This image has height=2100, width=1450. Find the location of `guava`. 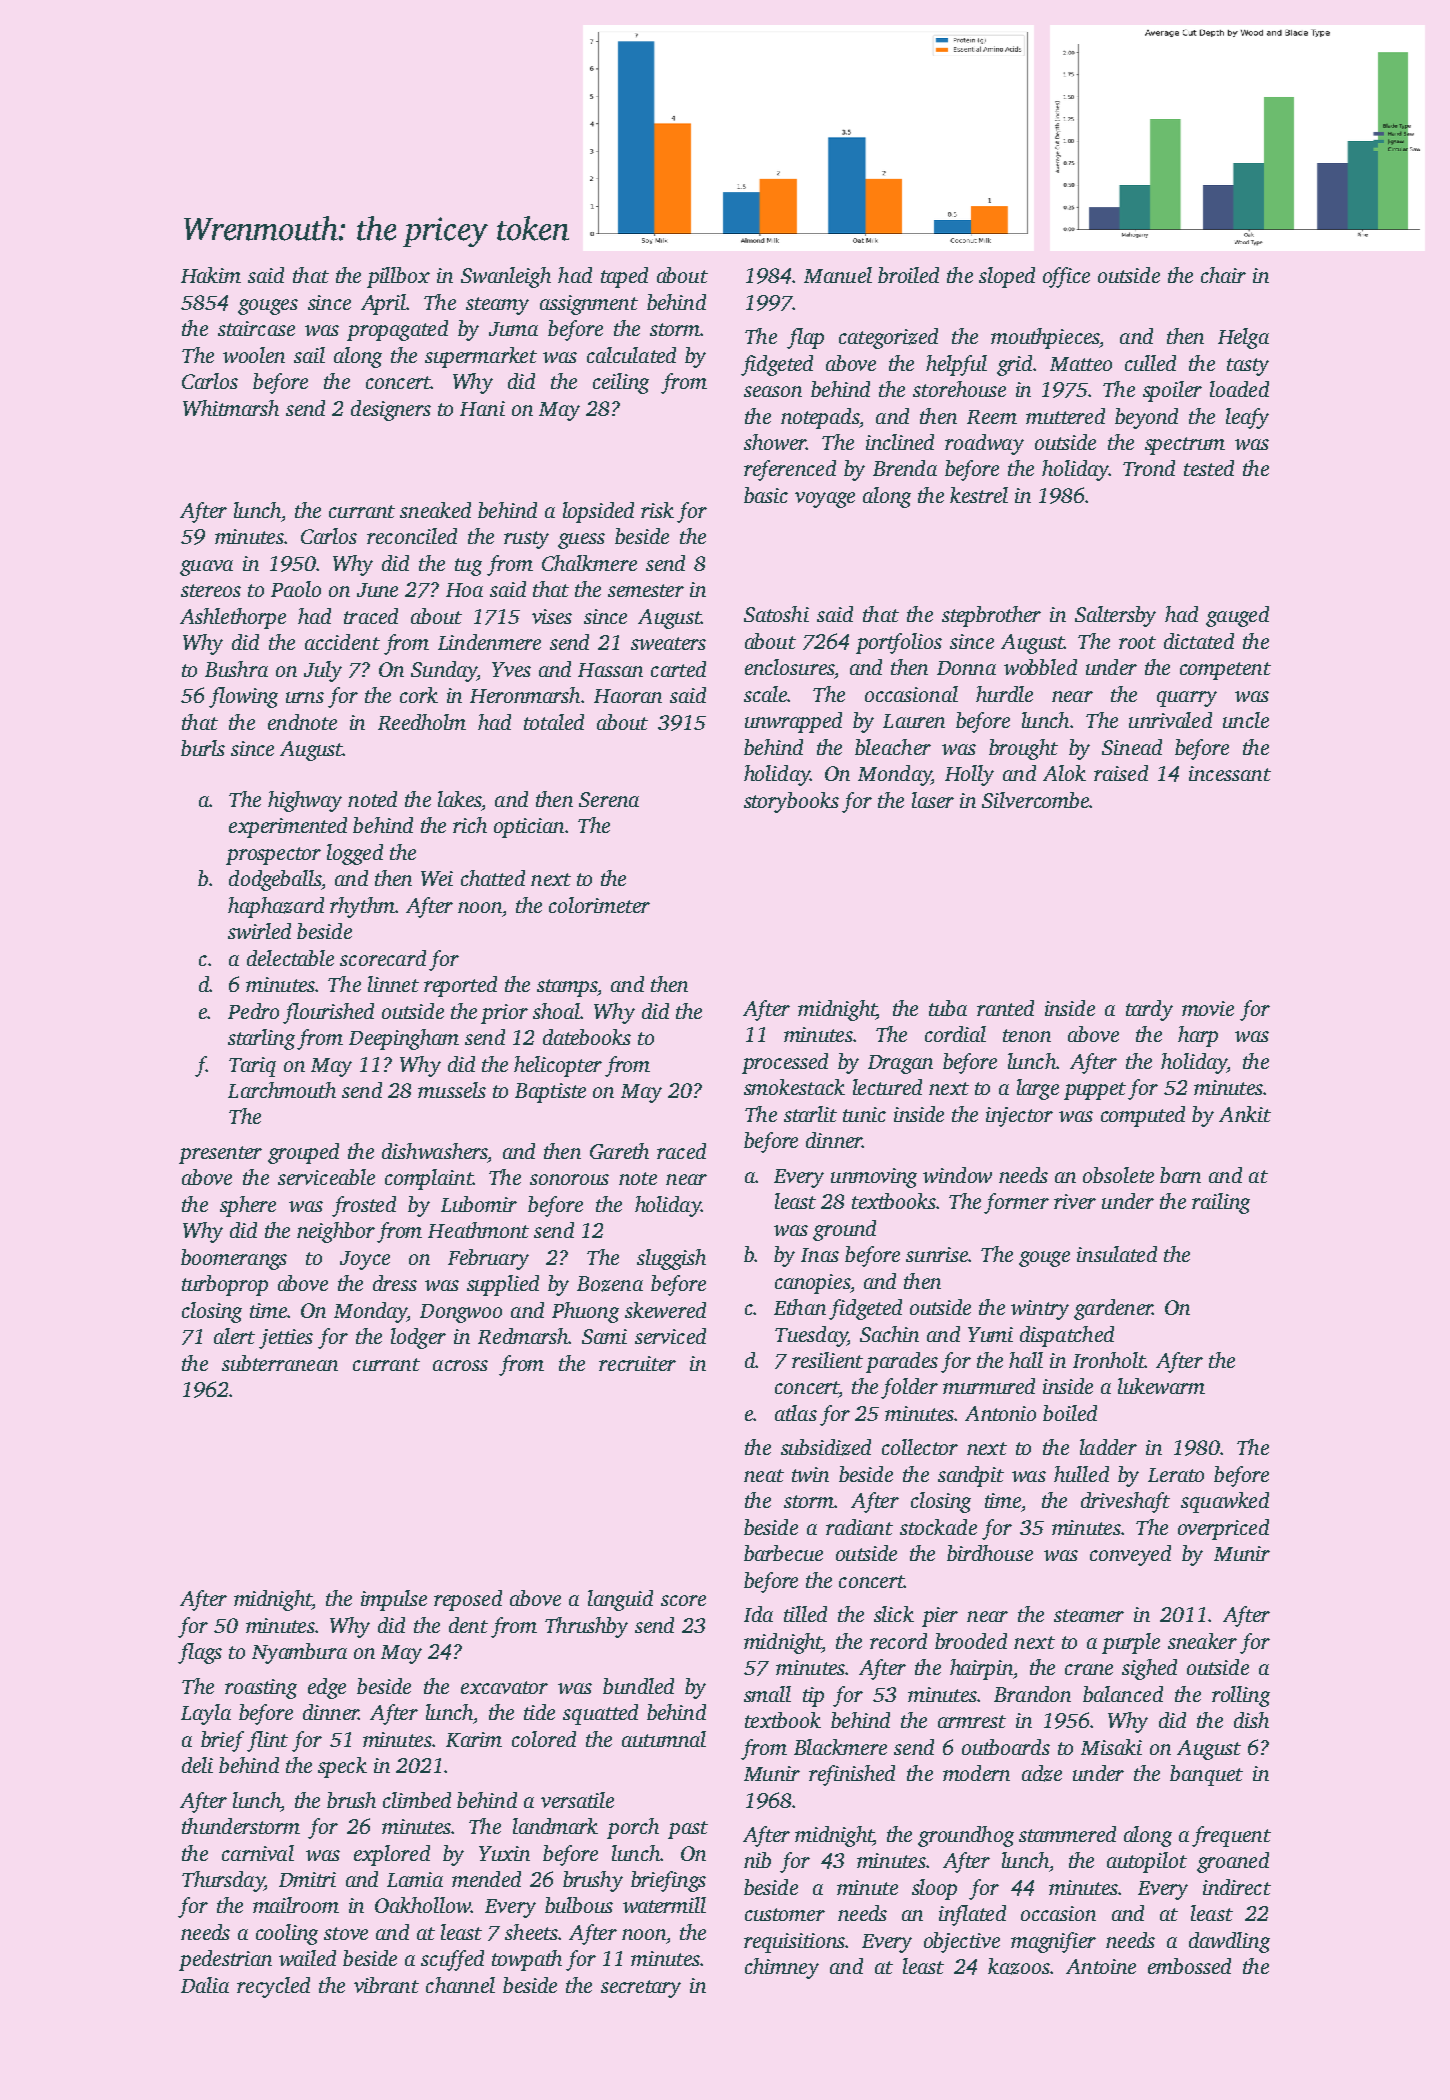

guava is located at coordinates (206, 568).
